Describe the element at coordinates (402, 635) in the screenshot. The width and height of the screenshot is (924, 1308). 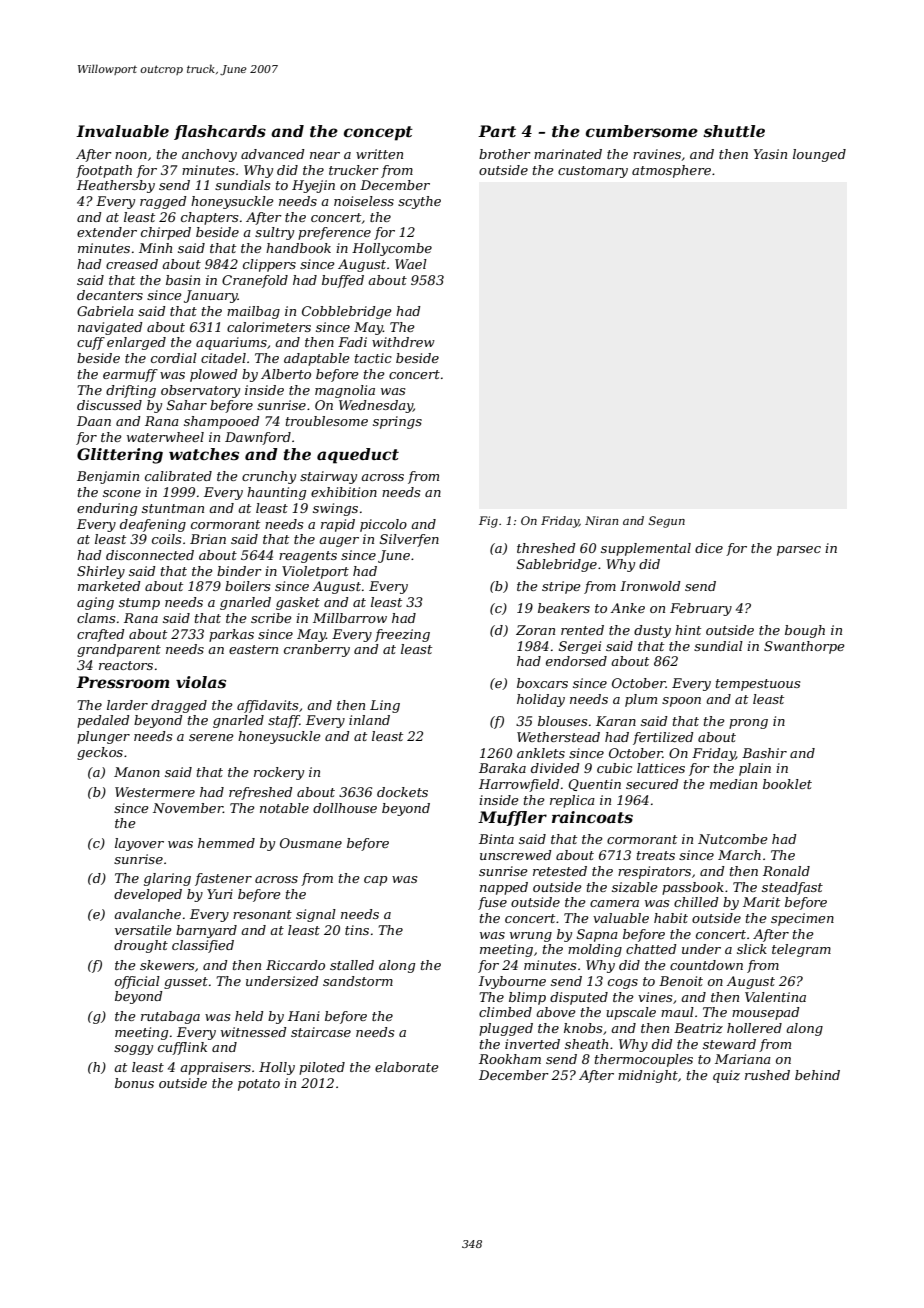
I see `freezing` at that location.
